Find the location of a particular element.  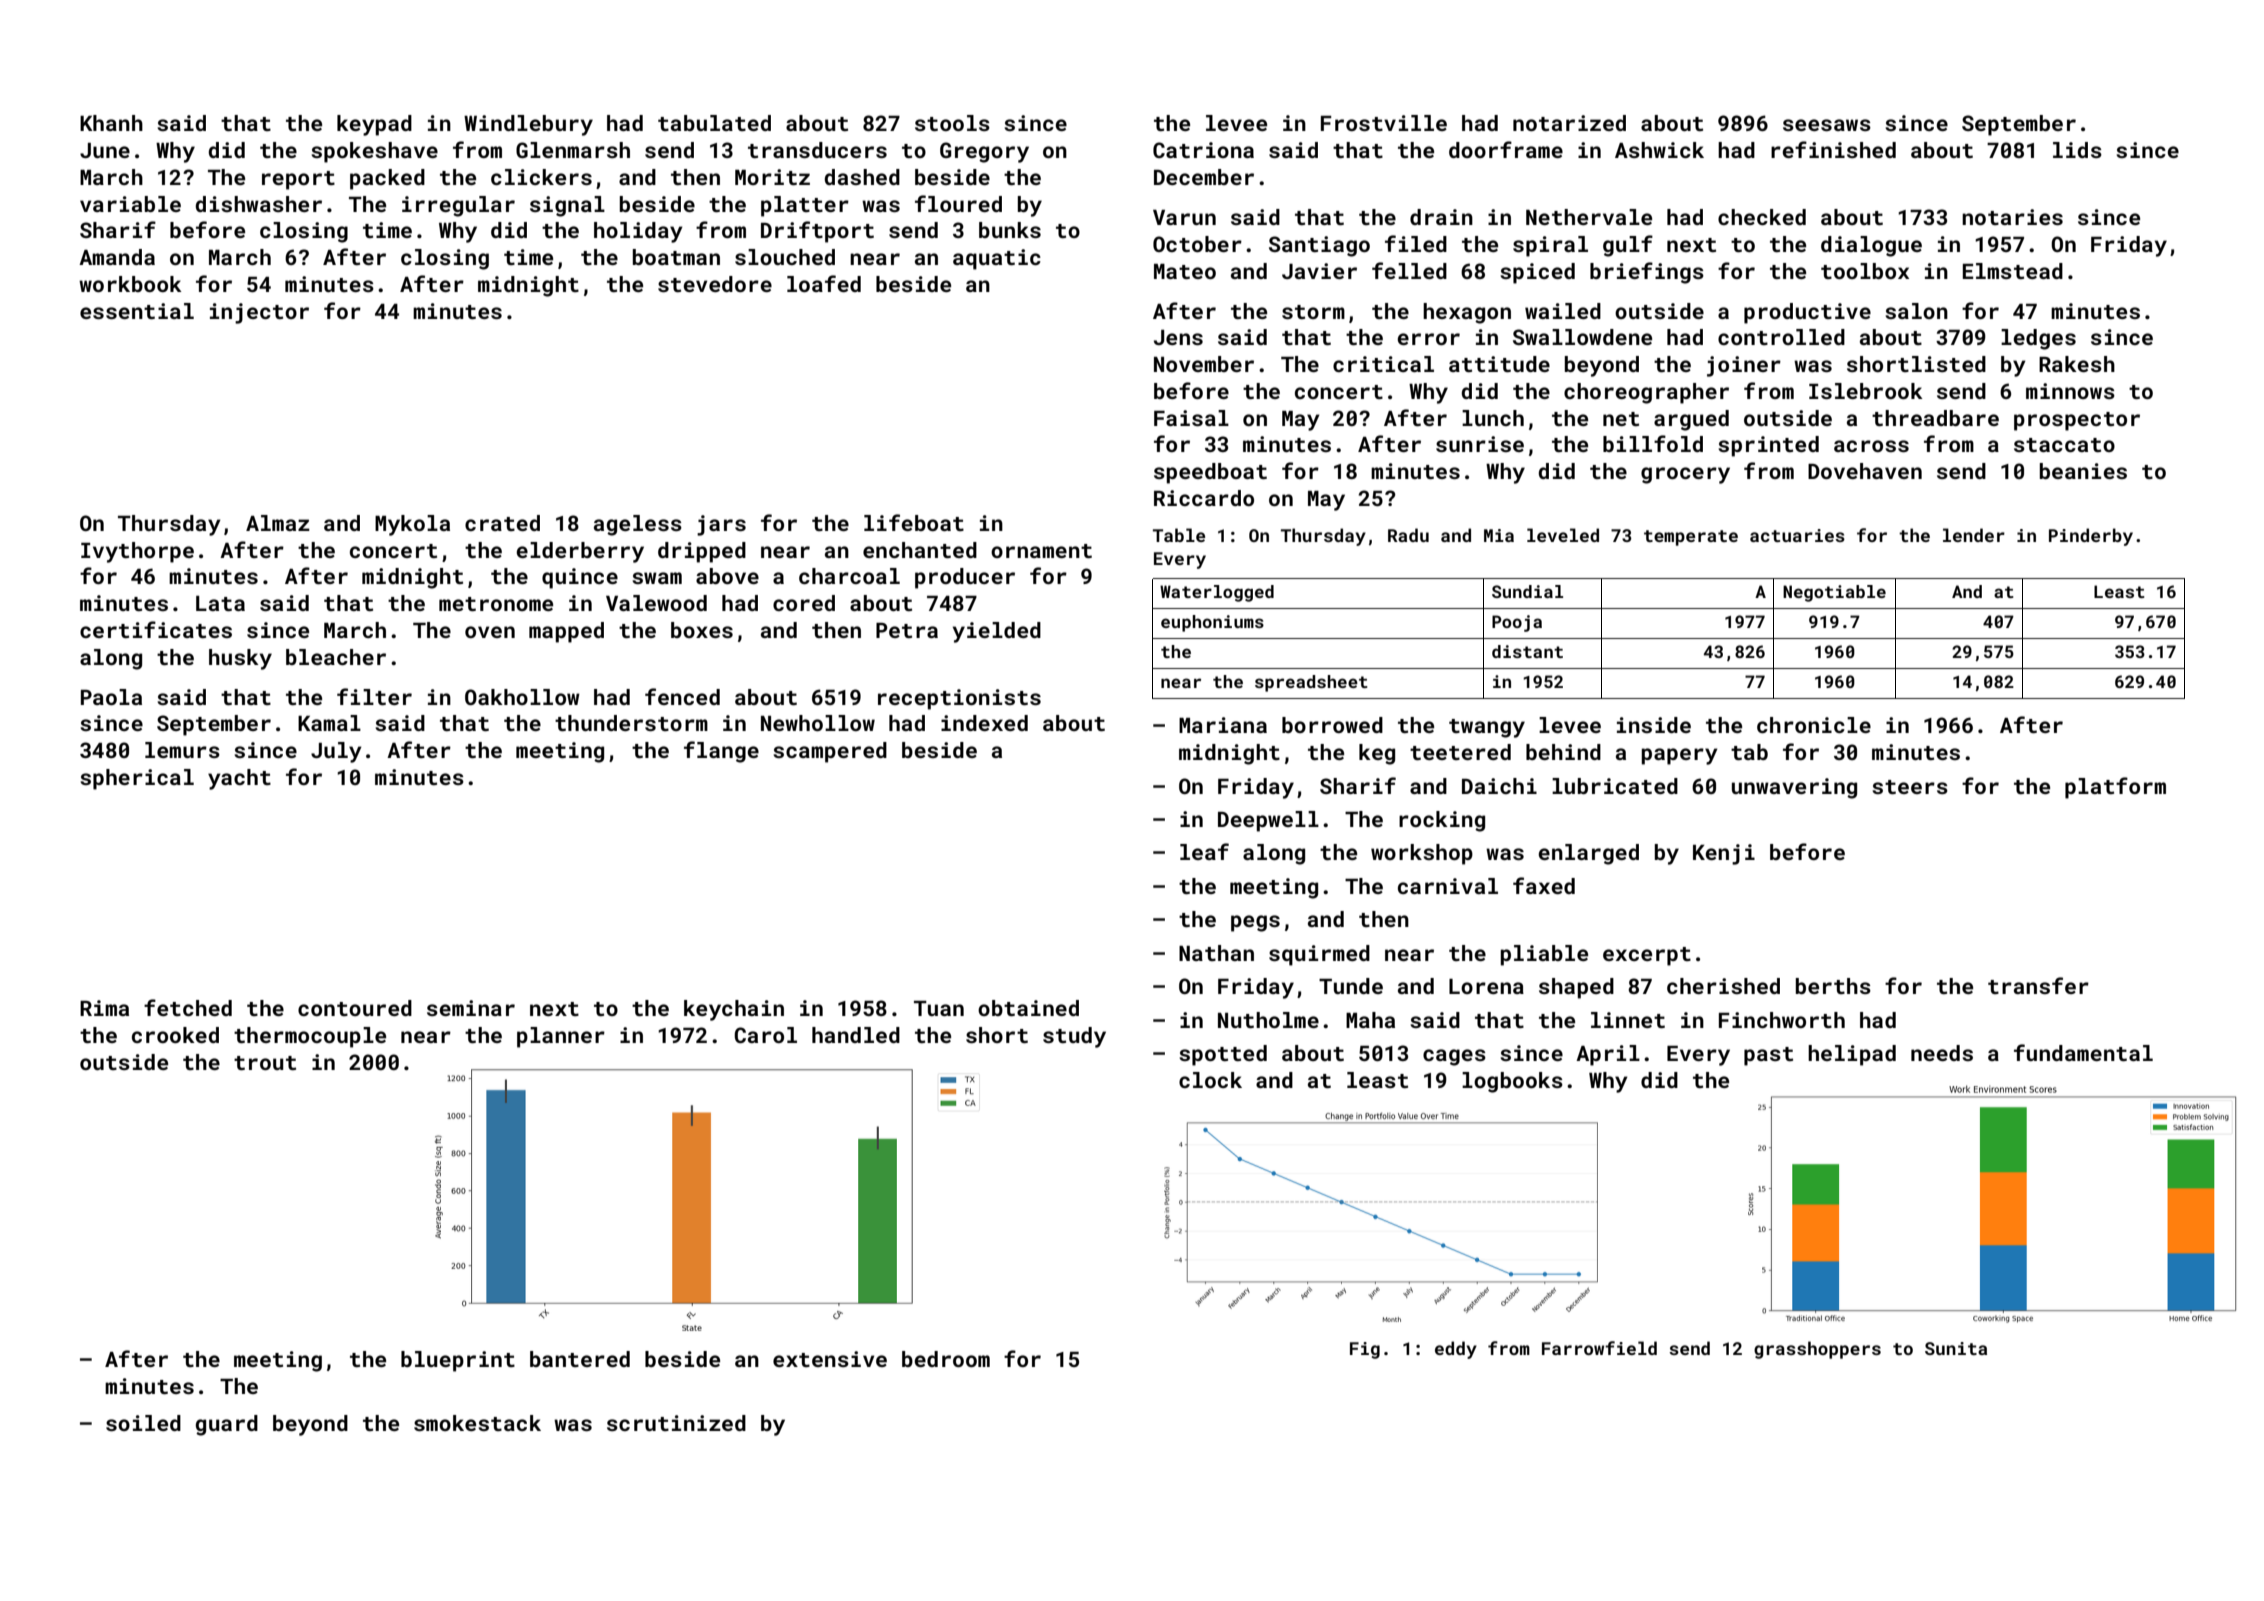

lender is located at coordinates (1974, 535).
